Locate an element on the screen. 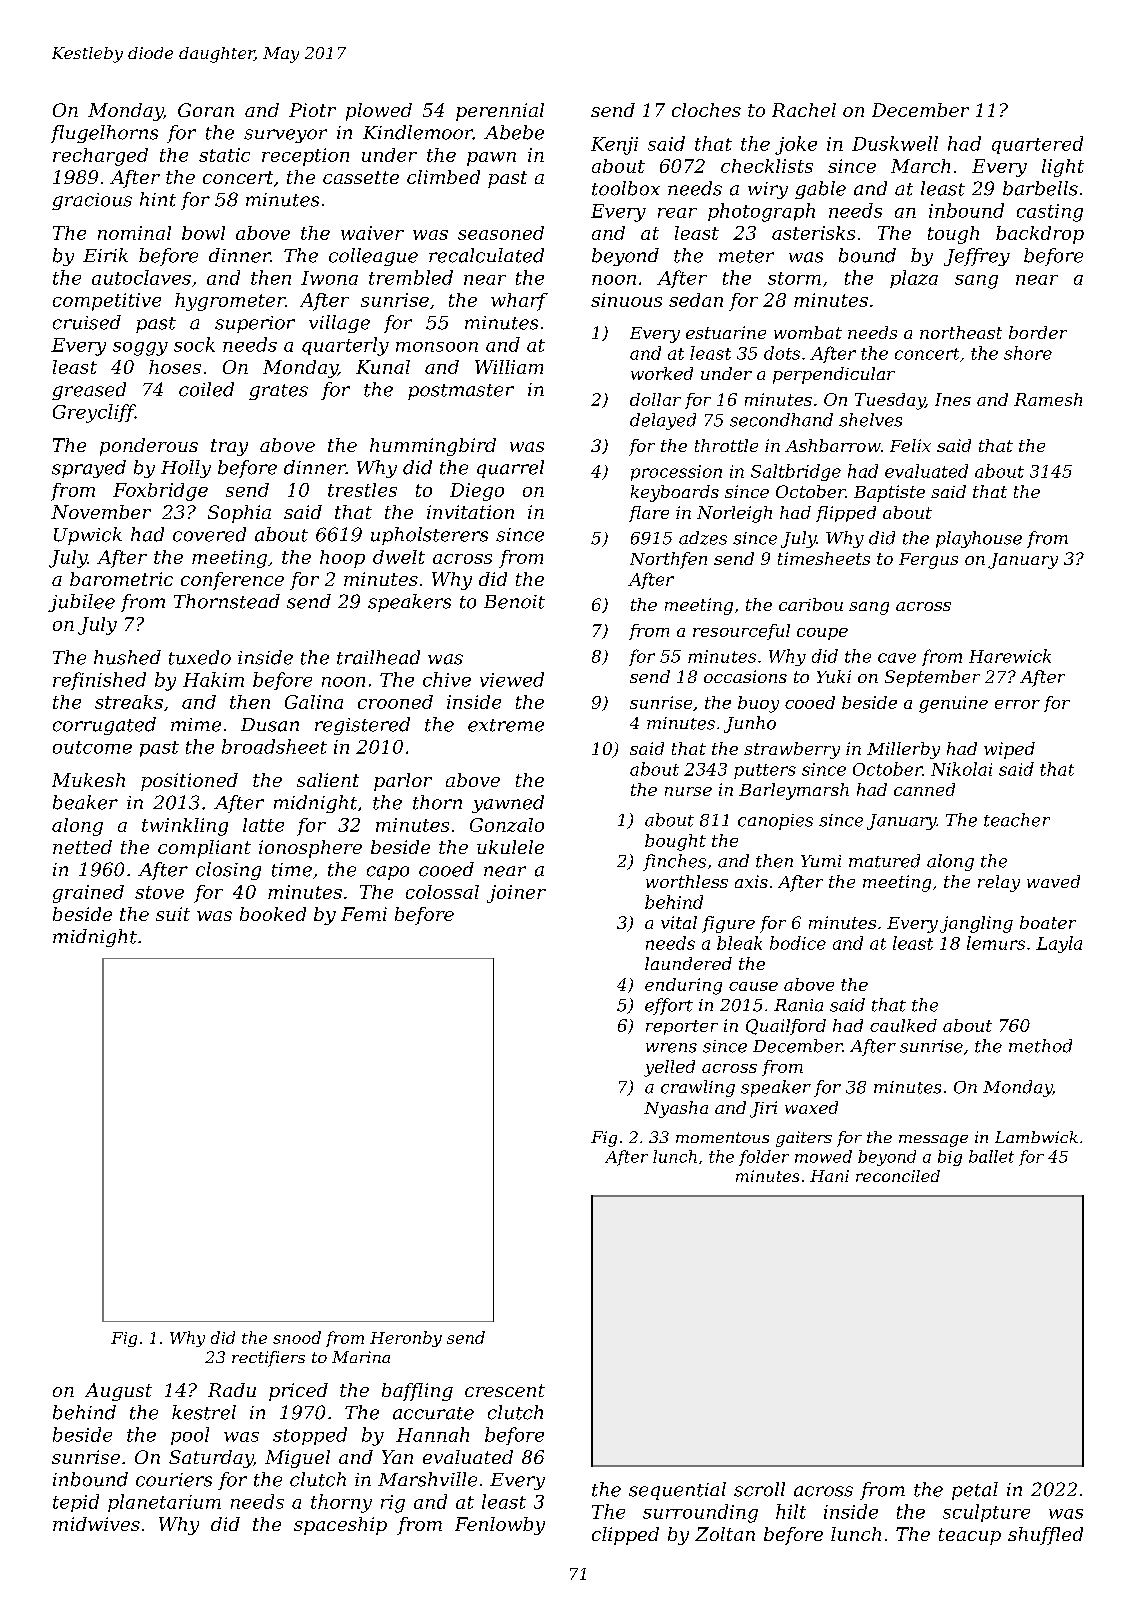 The width and height of the screenshot is (1136, 1607). wharf is located at coordinates (519, 302).
